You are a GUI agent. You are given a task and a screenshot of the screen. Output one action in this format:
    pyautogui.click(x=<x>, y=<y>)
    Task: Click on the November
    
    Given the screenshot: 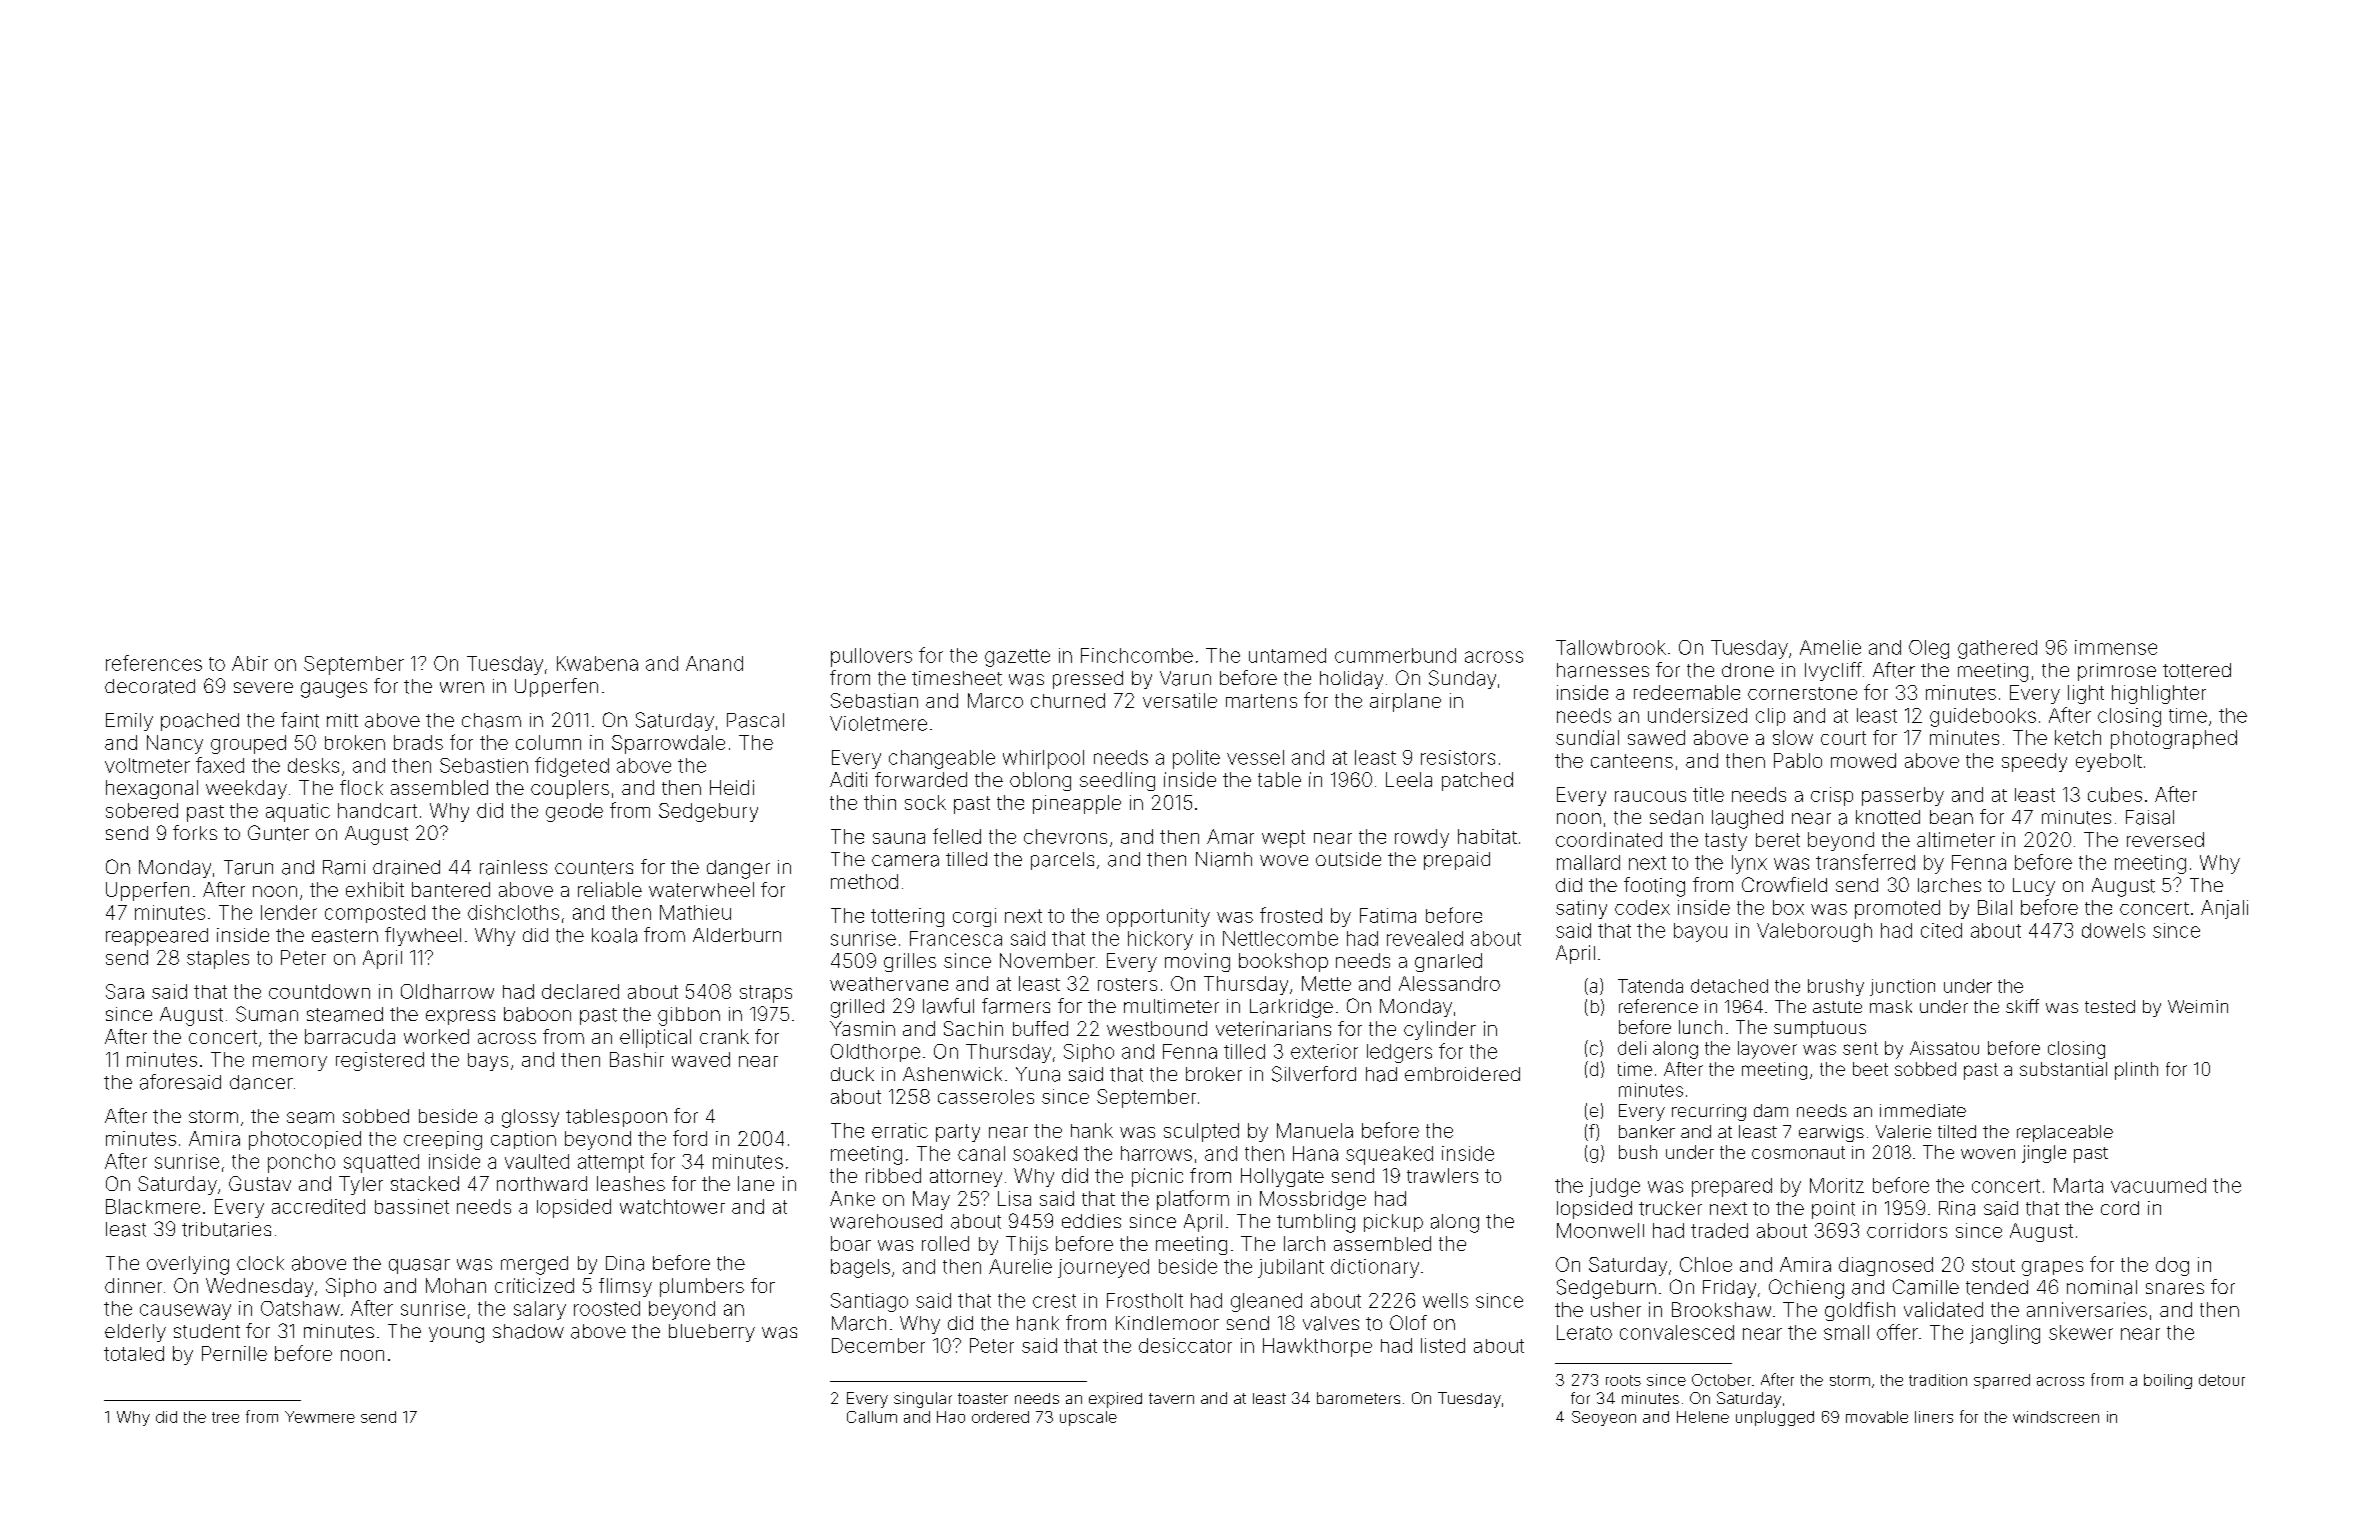 What is the action you would take?
    pyautogui.click(x=1047, y=960)
